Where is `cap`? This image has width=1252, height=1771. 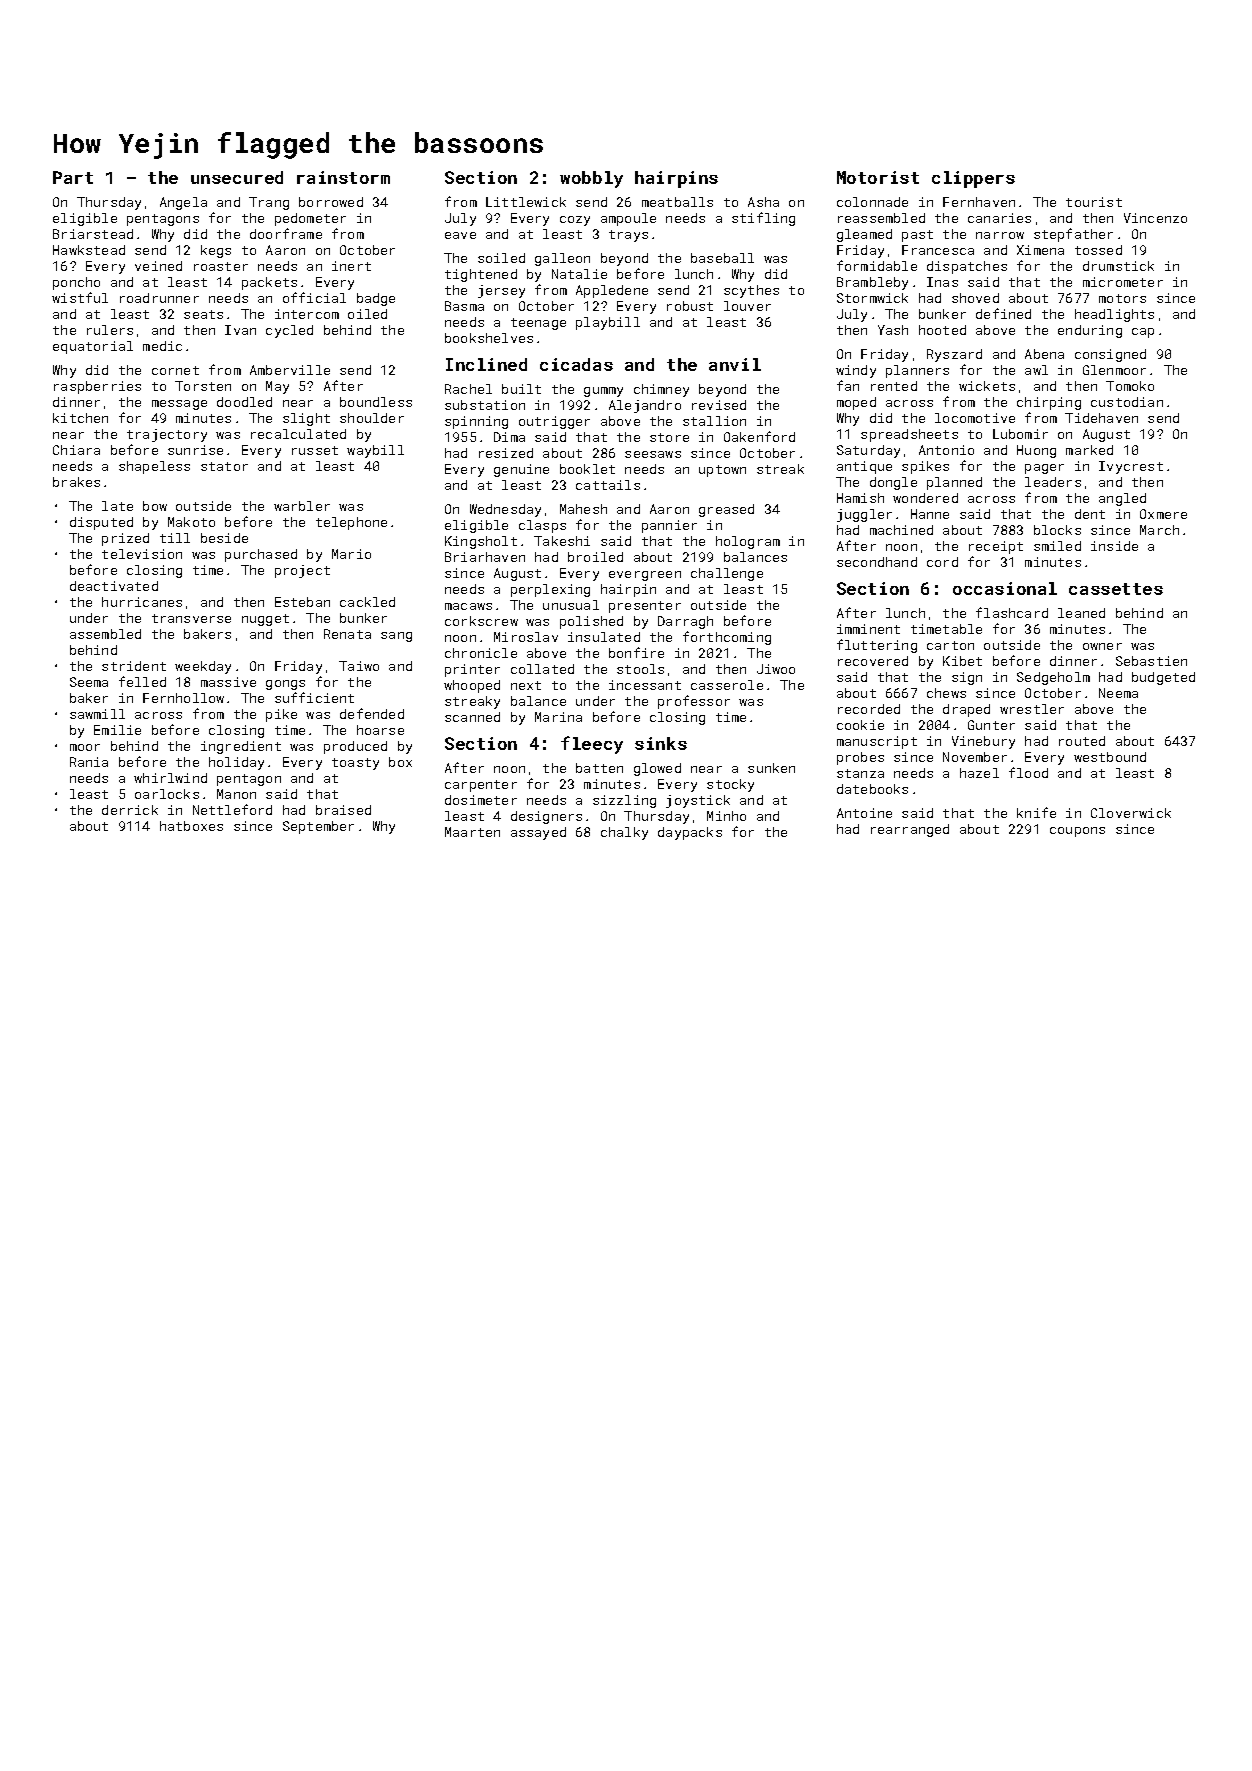
cap is located at coordinates (1143, 333).
